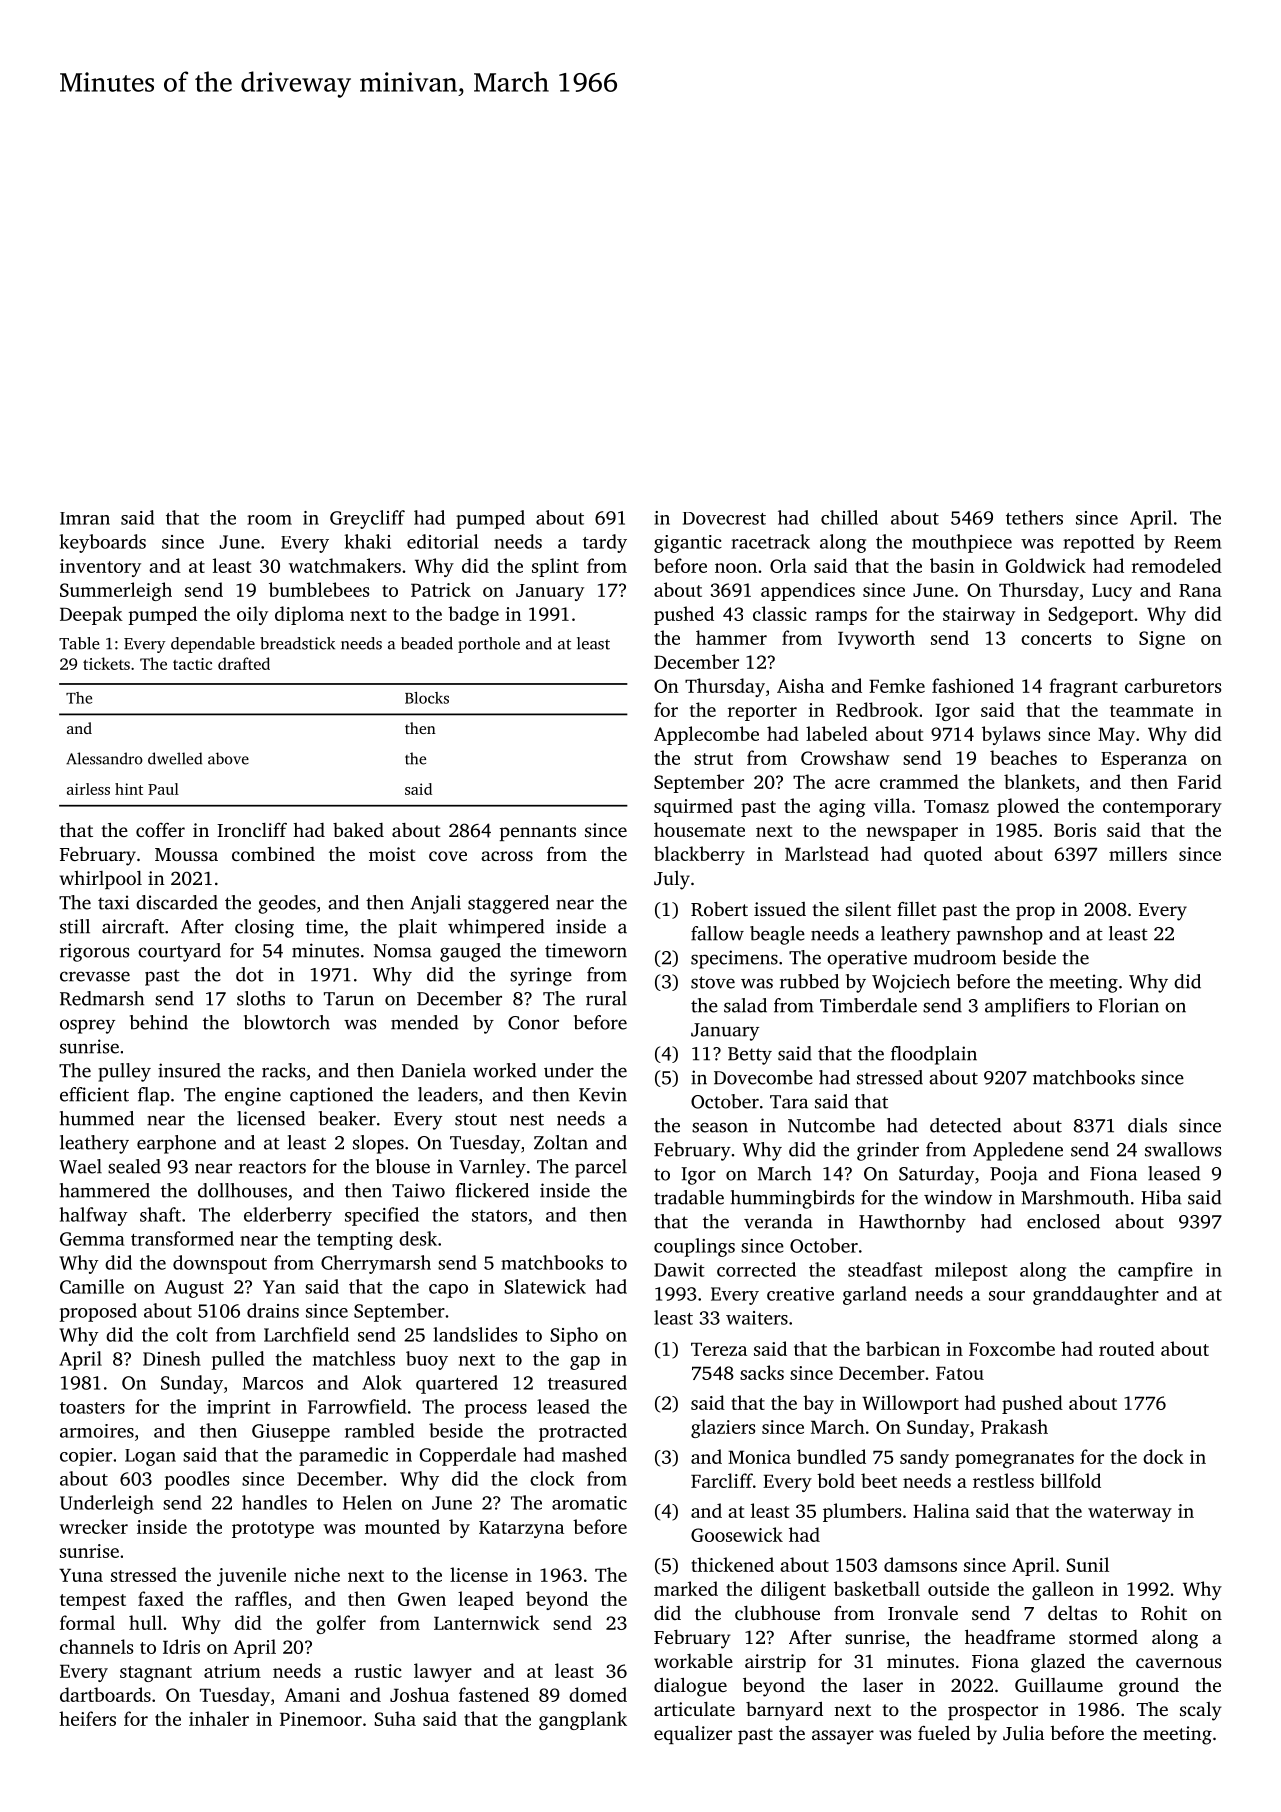 The image size is (1281, 1812). I want to click on billfold, so click(1070, 1480).
